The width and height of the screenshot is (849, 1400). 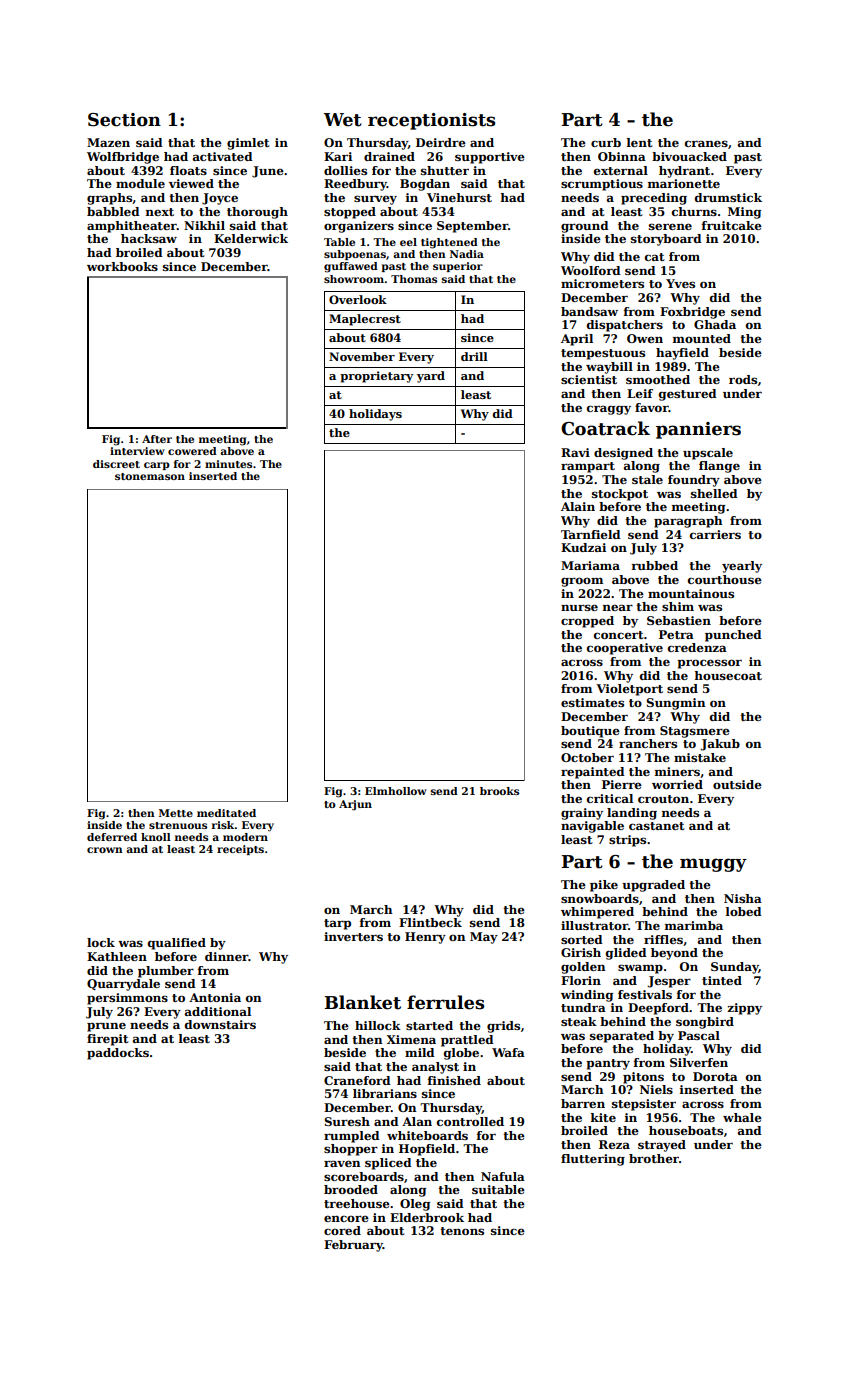 What do you see at coordinates (353, 1246) in the screenshot?
I see `February` at bounding box center [353, 1246].
